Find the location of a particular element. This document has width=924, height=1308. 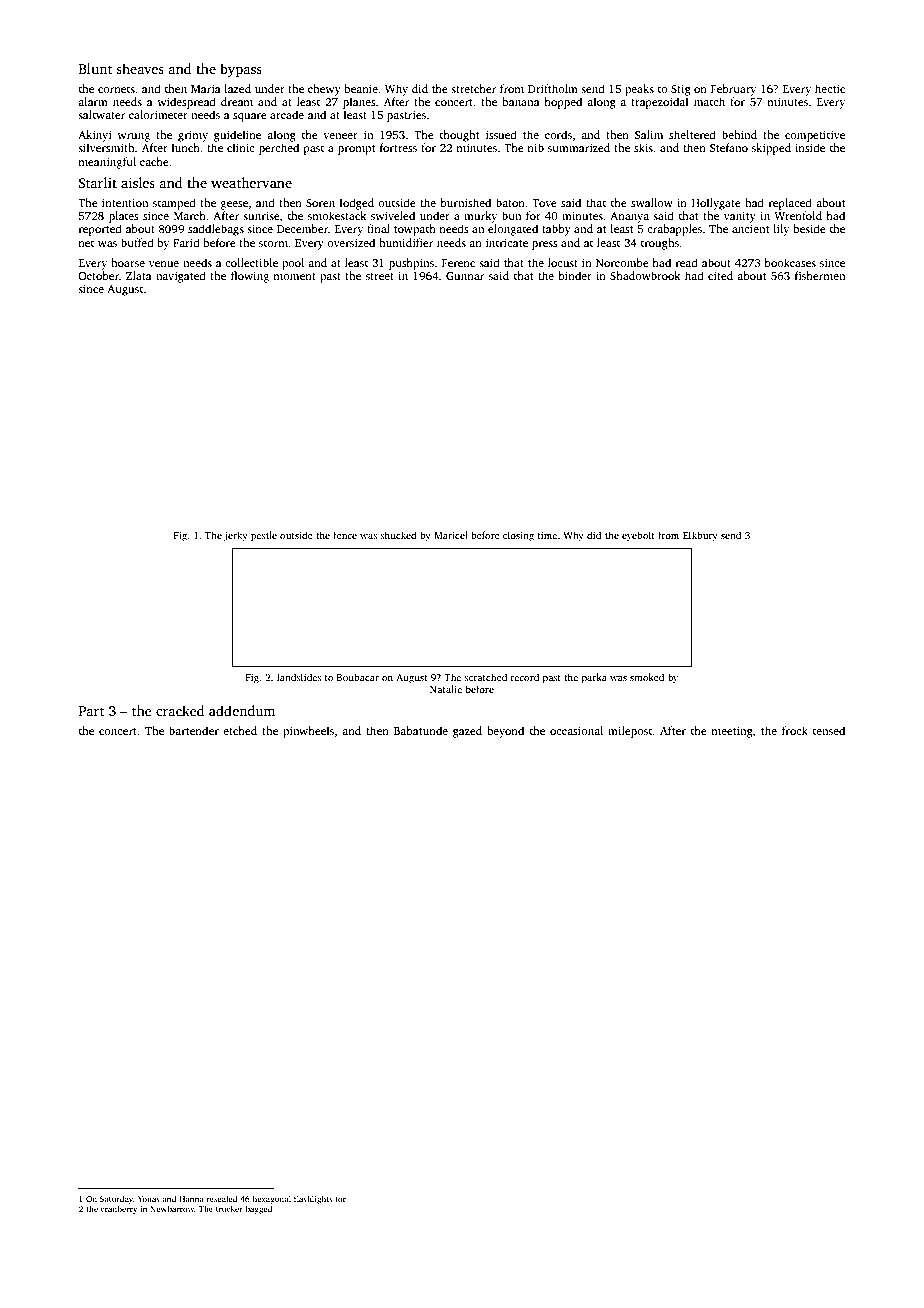

binder is located at coordinates (575, 275).
